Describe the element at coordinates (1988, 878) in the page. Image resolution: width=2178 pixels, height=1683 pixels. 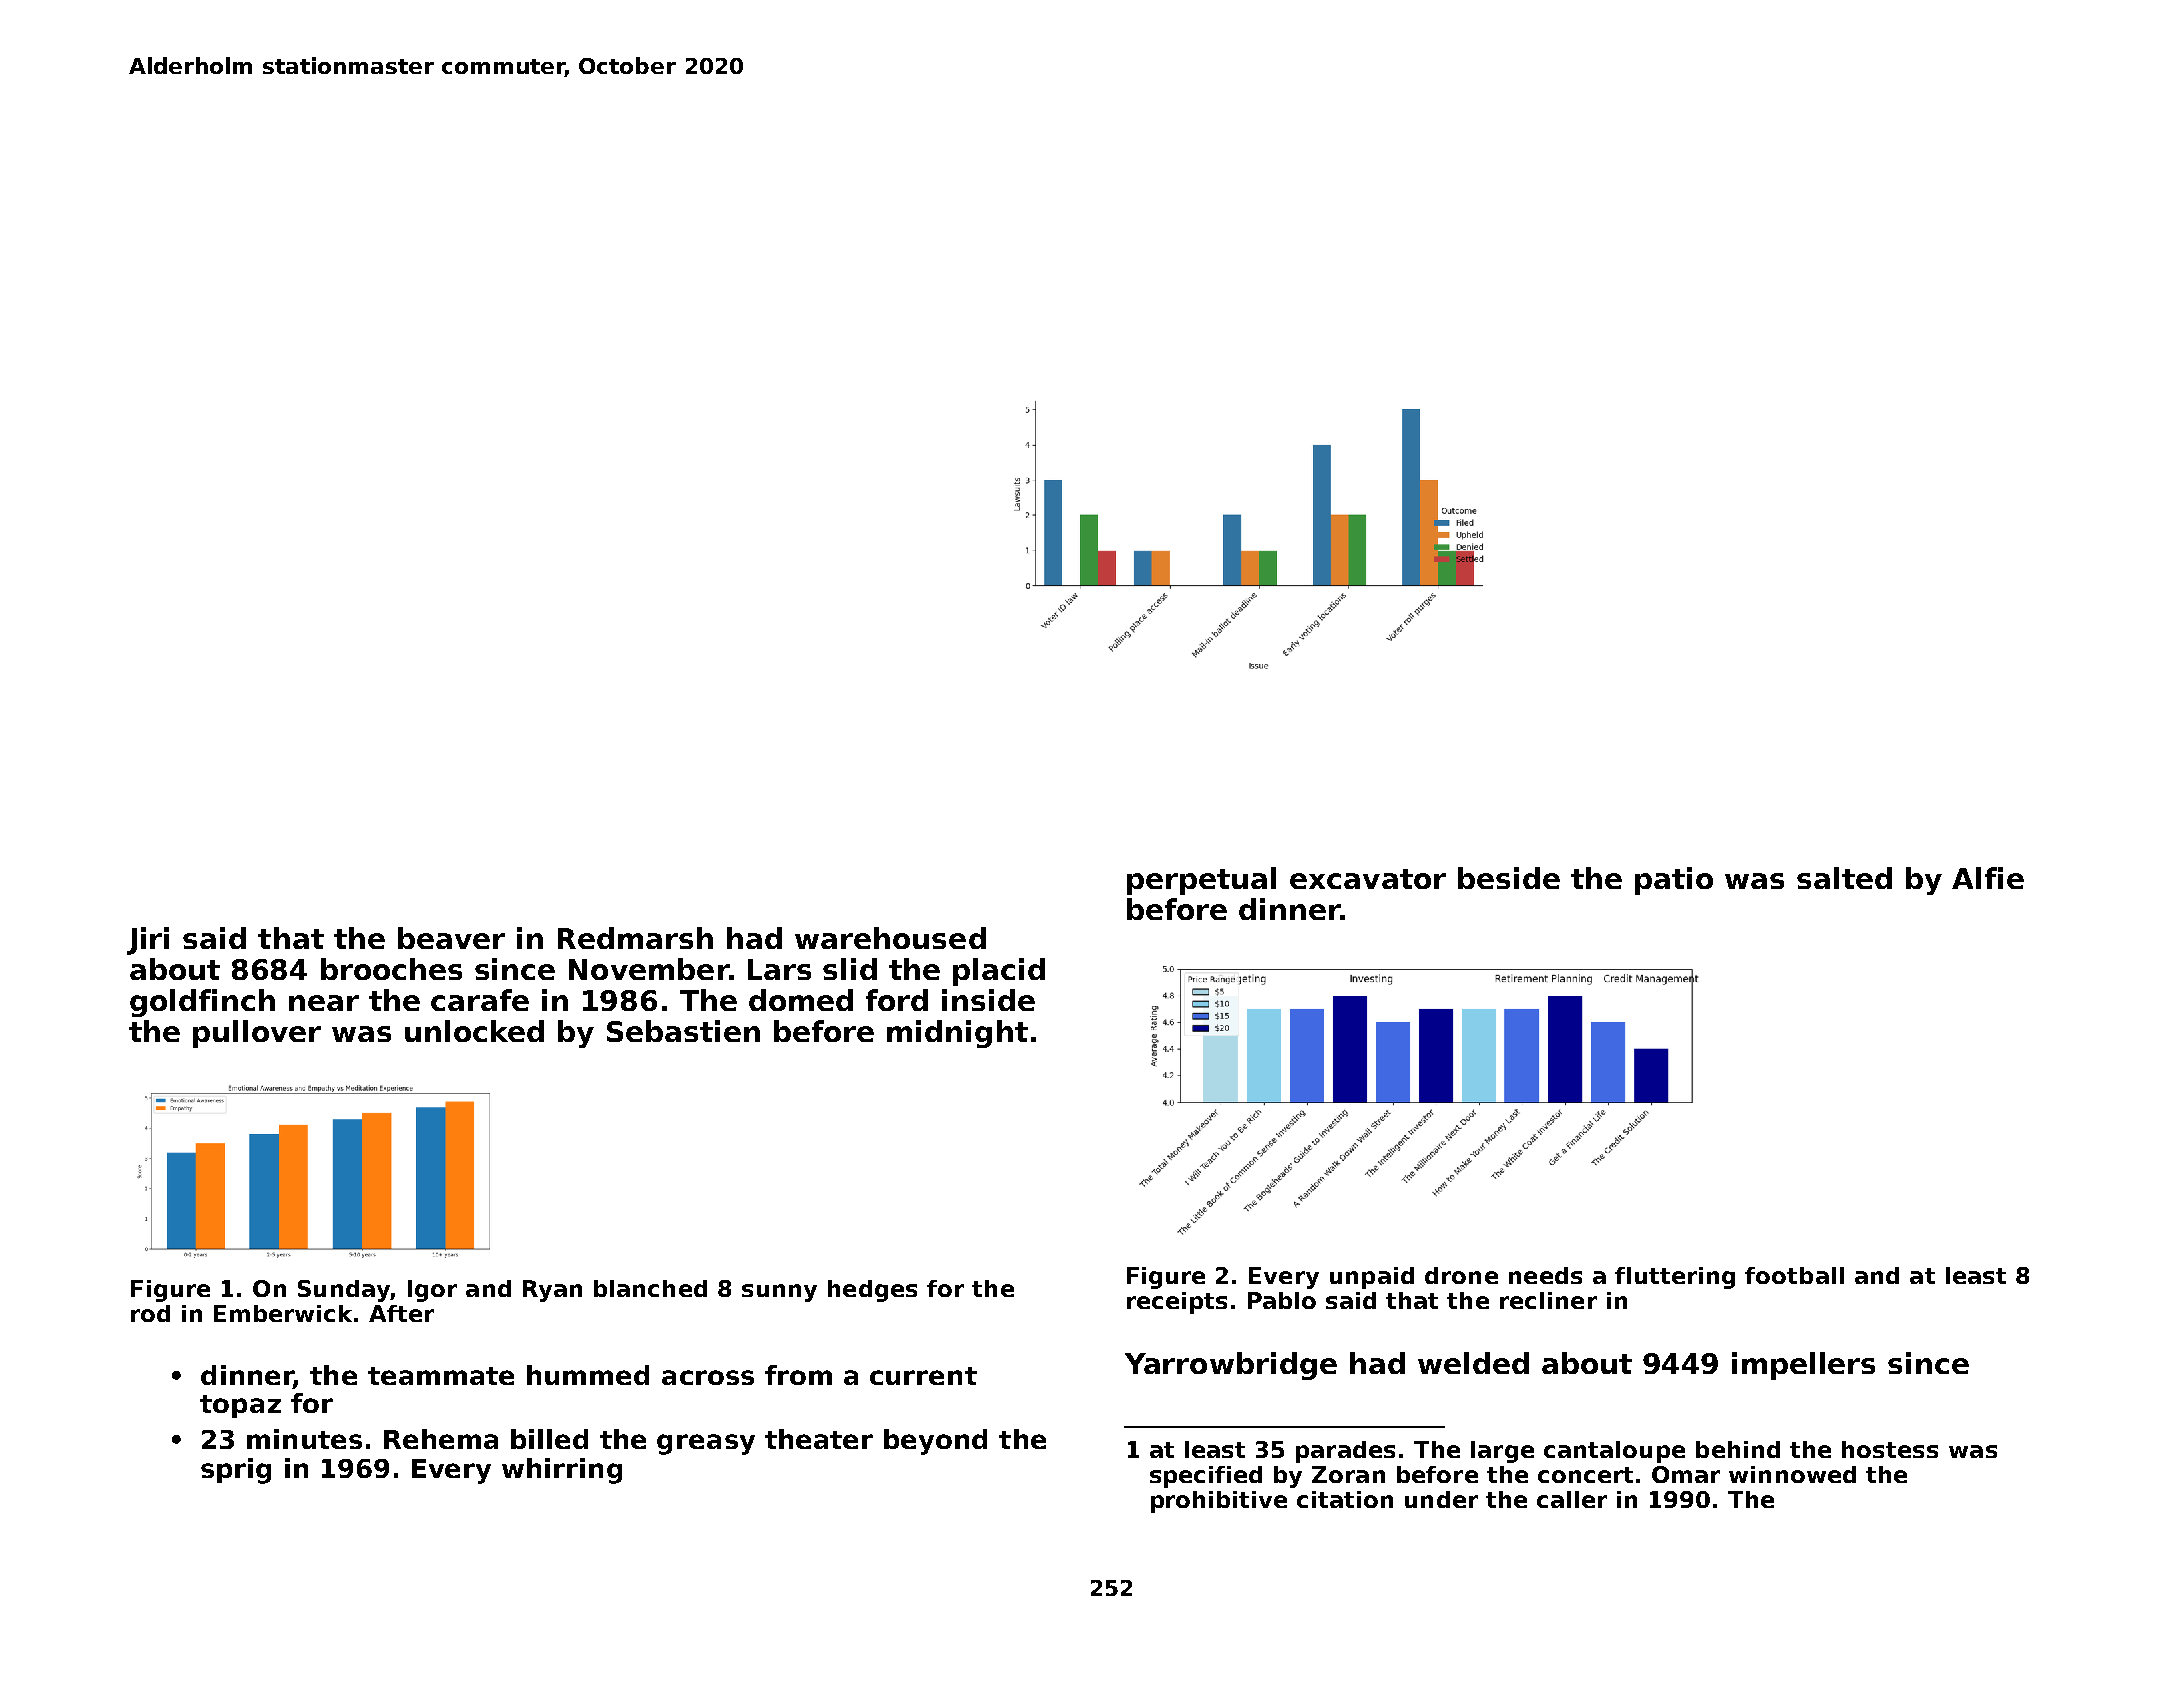
I see `Alfie` at that location.
